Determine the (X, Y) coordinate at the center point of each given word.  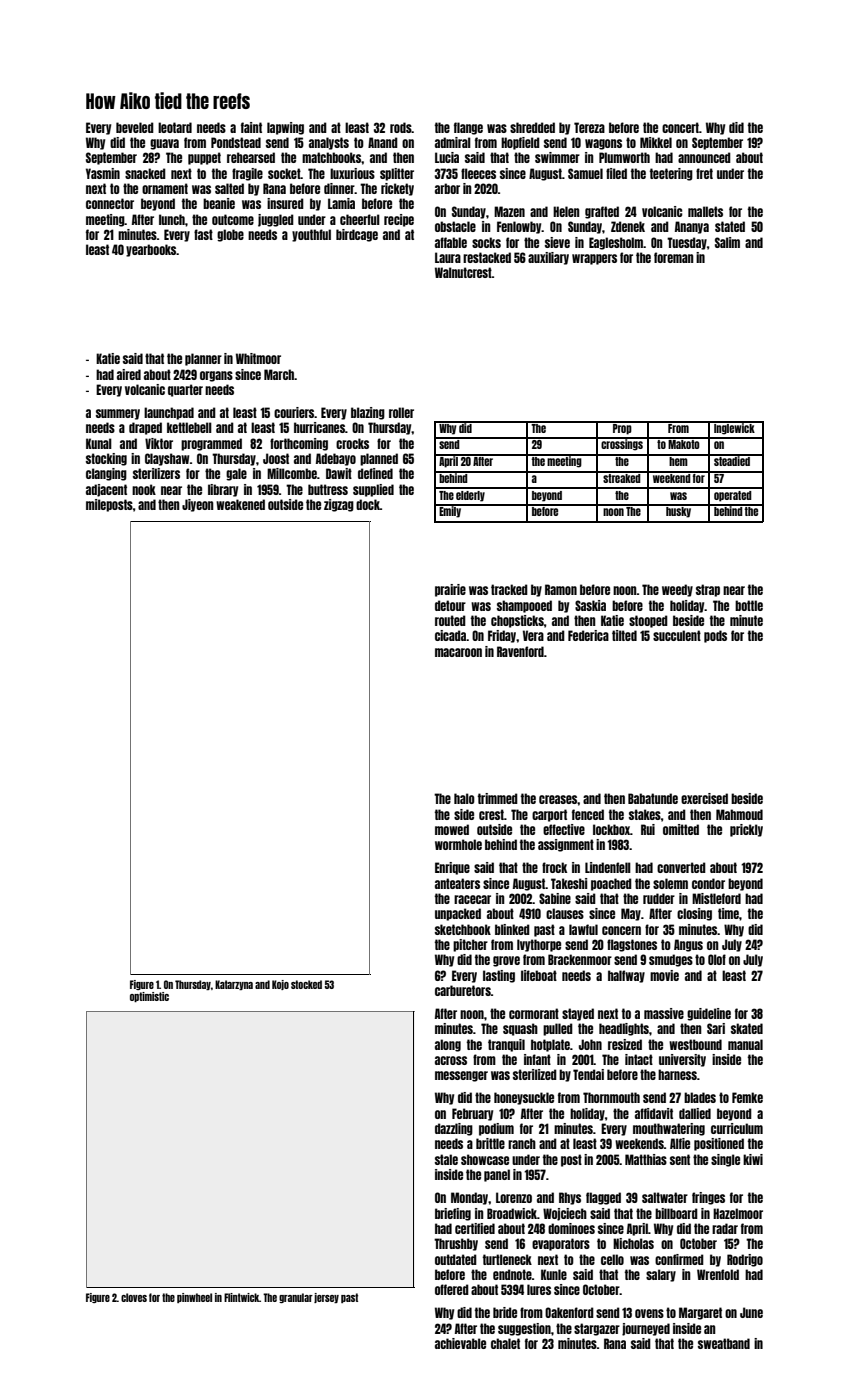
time (728, 913)
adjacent (106, 490)
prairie (450, 590)
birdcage (357, 235)
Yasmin (103, 173)
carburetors (463, 990)
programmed (211, 444)
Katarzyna (234, 985)
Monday (469, 1198)
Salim (727, 242)
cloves (134, 1297)
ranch (522, 1143)
